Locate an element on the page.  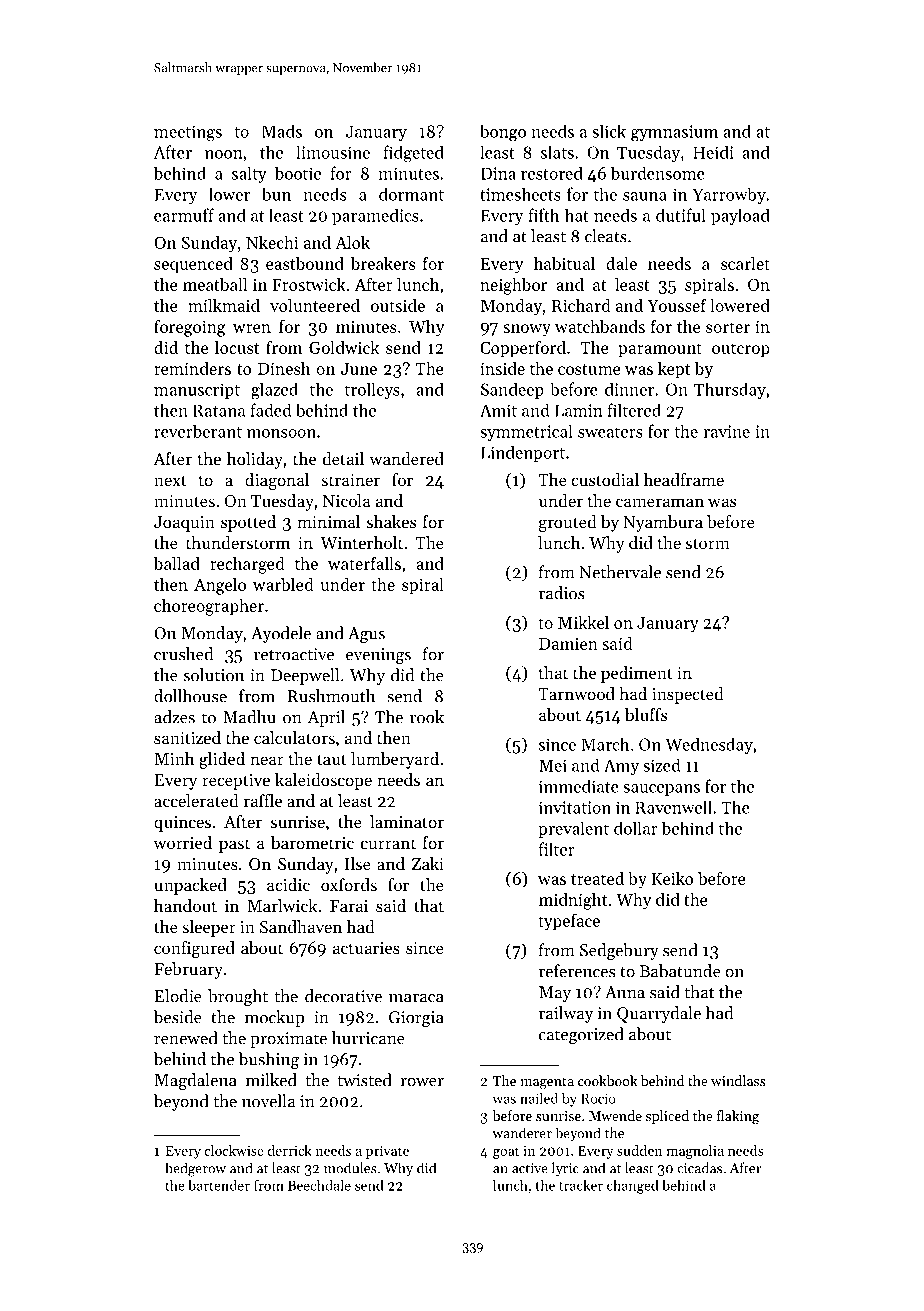
Yarrowby is located at coordinates (729, 195).
